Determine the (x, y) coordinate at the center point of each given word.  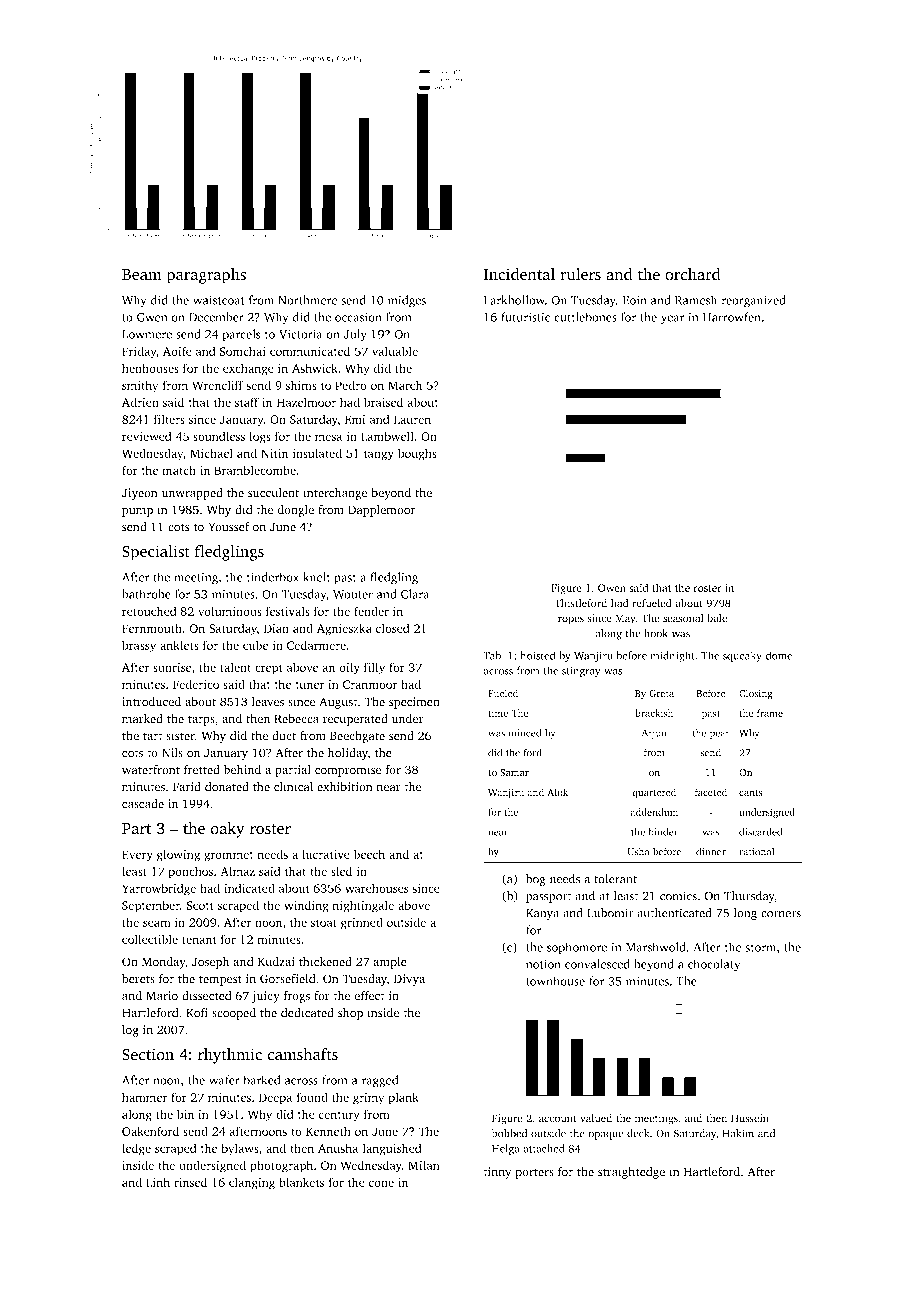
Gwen (152, 317)
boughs (417, 454)
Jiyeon (140, 494)
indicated (249, 888)
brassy (139, 646)
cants (751, 793)
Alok (557, 792)
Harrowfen (732, 317)
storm (760, 948)
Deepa (275, 1099)
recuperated (355, 720)
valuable (395, 351)
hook (656, 633)
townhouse (555, 981)
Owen (612, 588)
